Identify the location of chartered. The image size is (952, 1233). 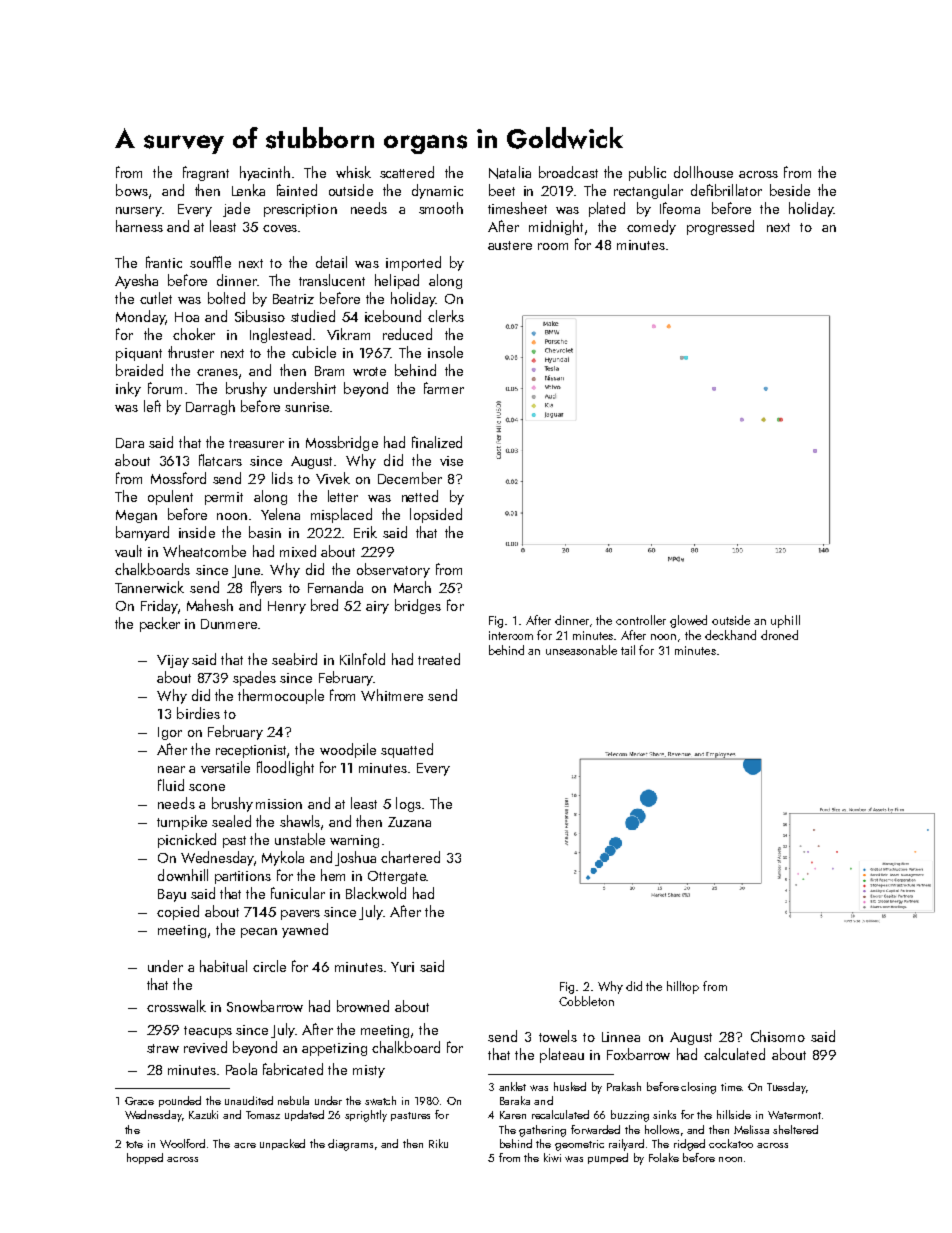
(410, 857).
